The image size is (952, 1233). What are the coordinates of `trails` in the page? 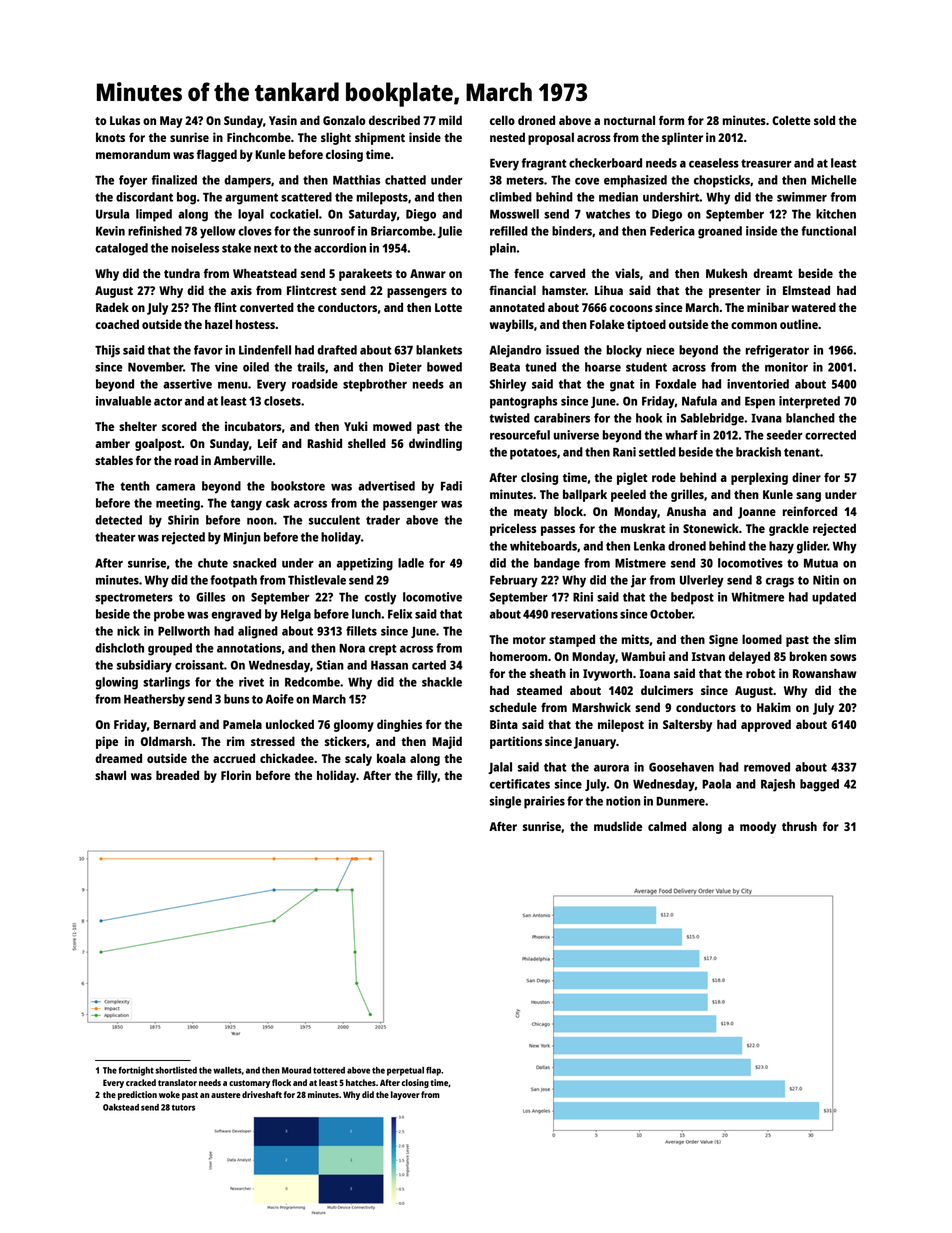 It's located at (311, 367).
